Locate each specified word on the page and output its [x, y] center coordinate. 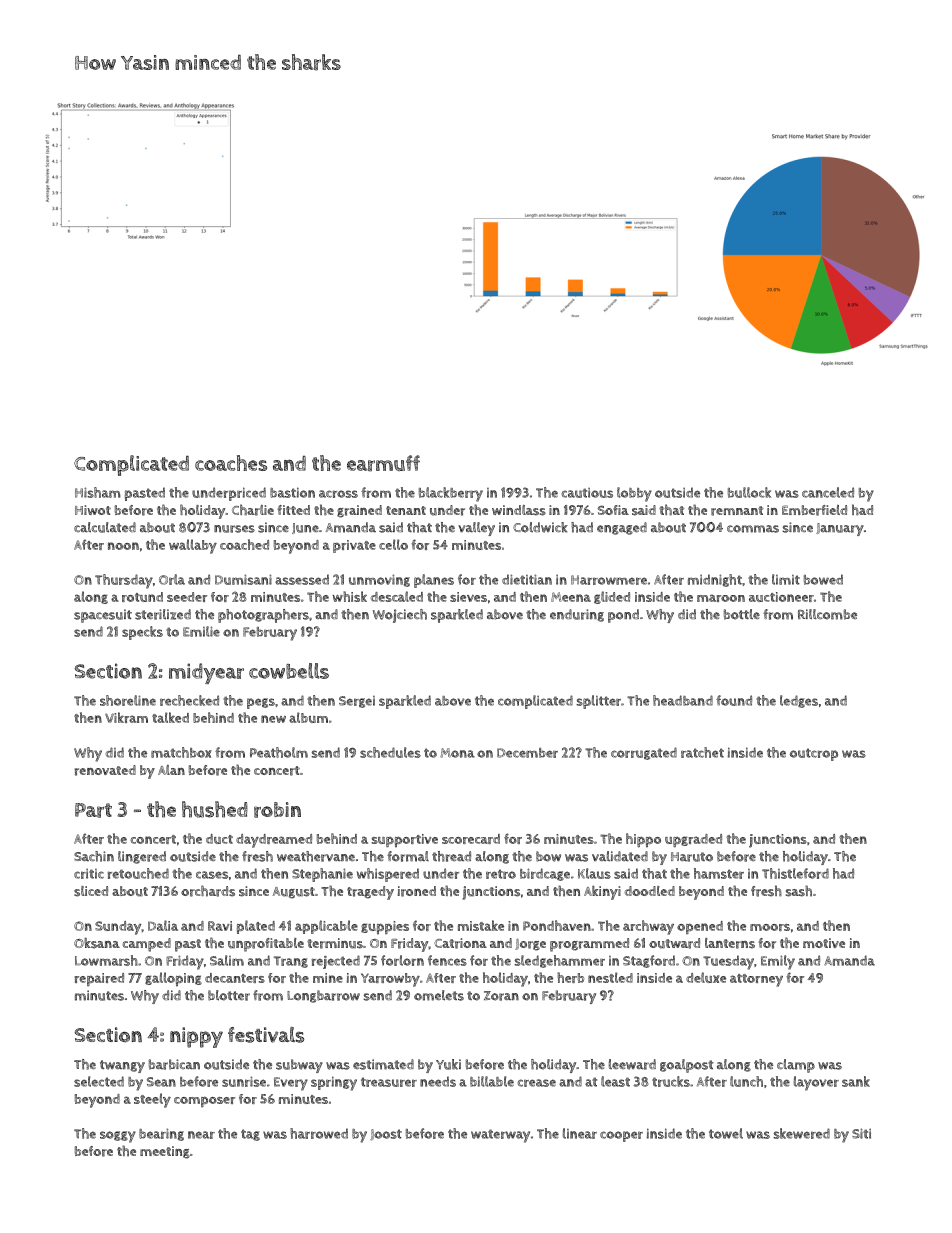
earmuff [383, 463]
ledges [799, 701]
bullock [749, 492]
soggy [118, 1137]
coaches [231, 463]
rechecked [189, 700]
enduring [577, 615]
